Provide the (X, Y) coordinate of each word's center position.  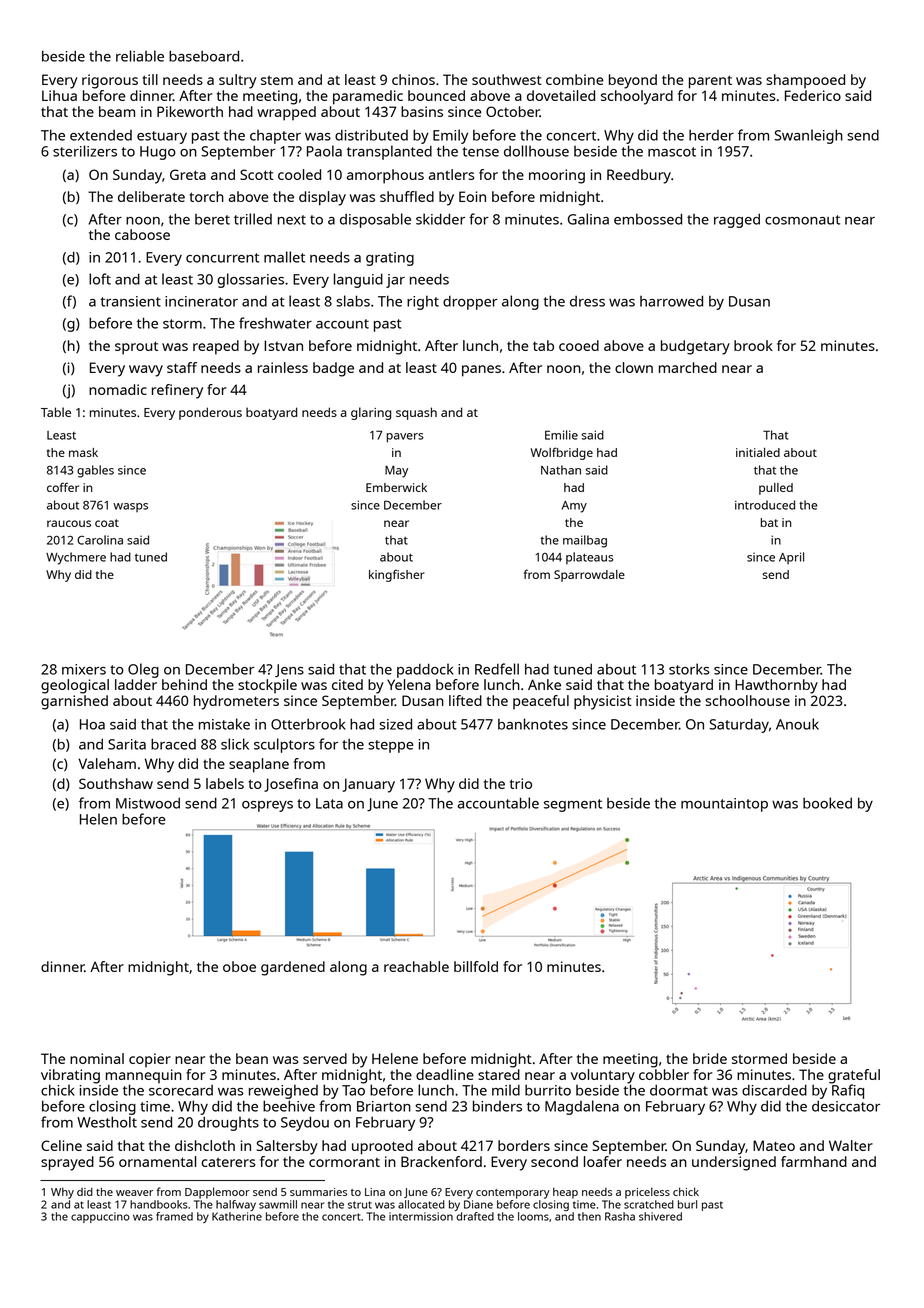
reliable (140, 56)
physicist (603, 702)
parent (710, 82)
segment (573, 805)
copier (150, 1060)
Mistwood (148, 803)
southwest (507, 79)
